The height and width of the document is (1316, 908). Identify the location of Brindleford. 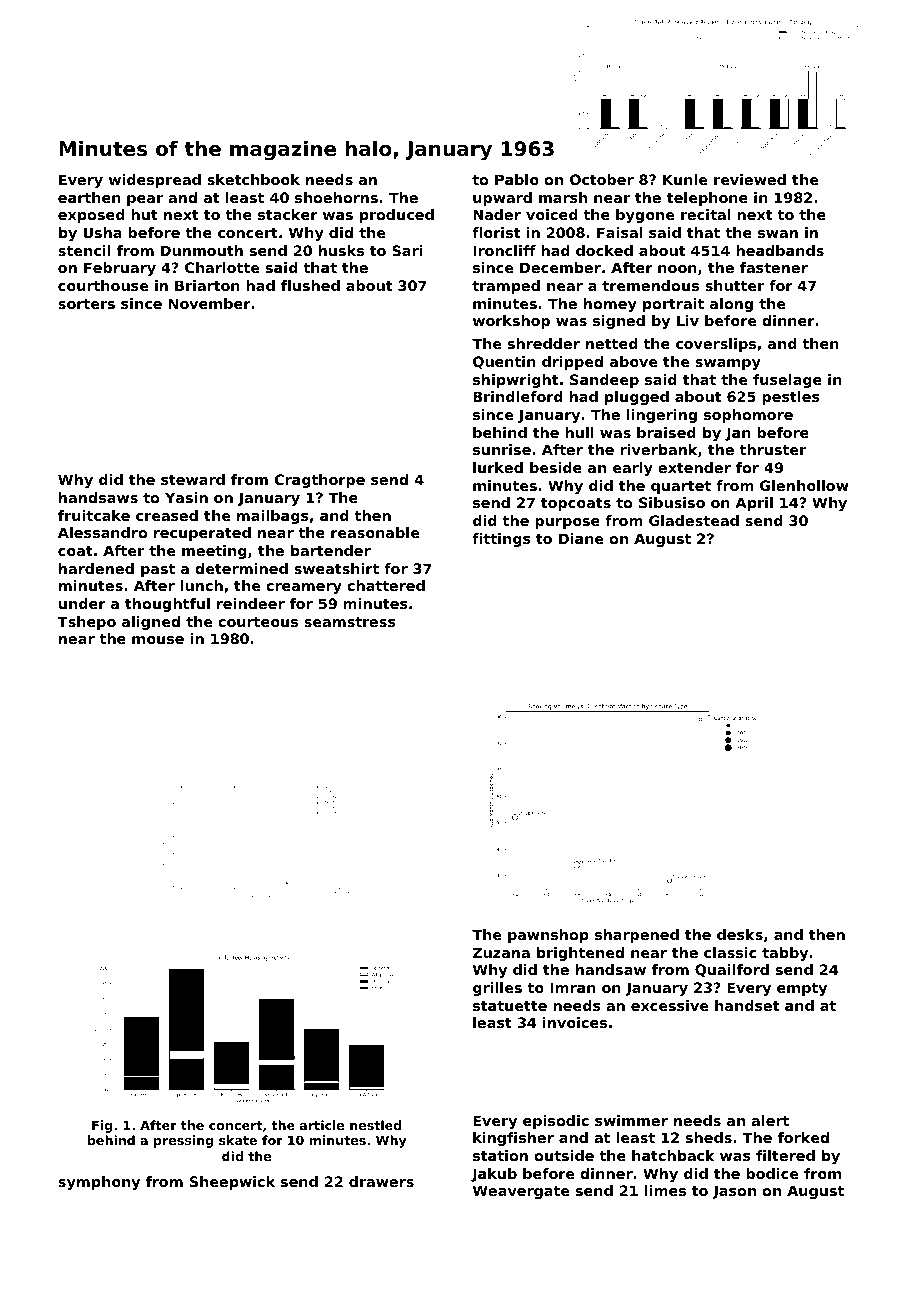
(518, 396).
